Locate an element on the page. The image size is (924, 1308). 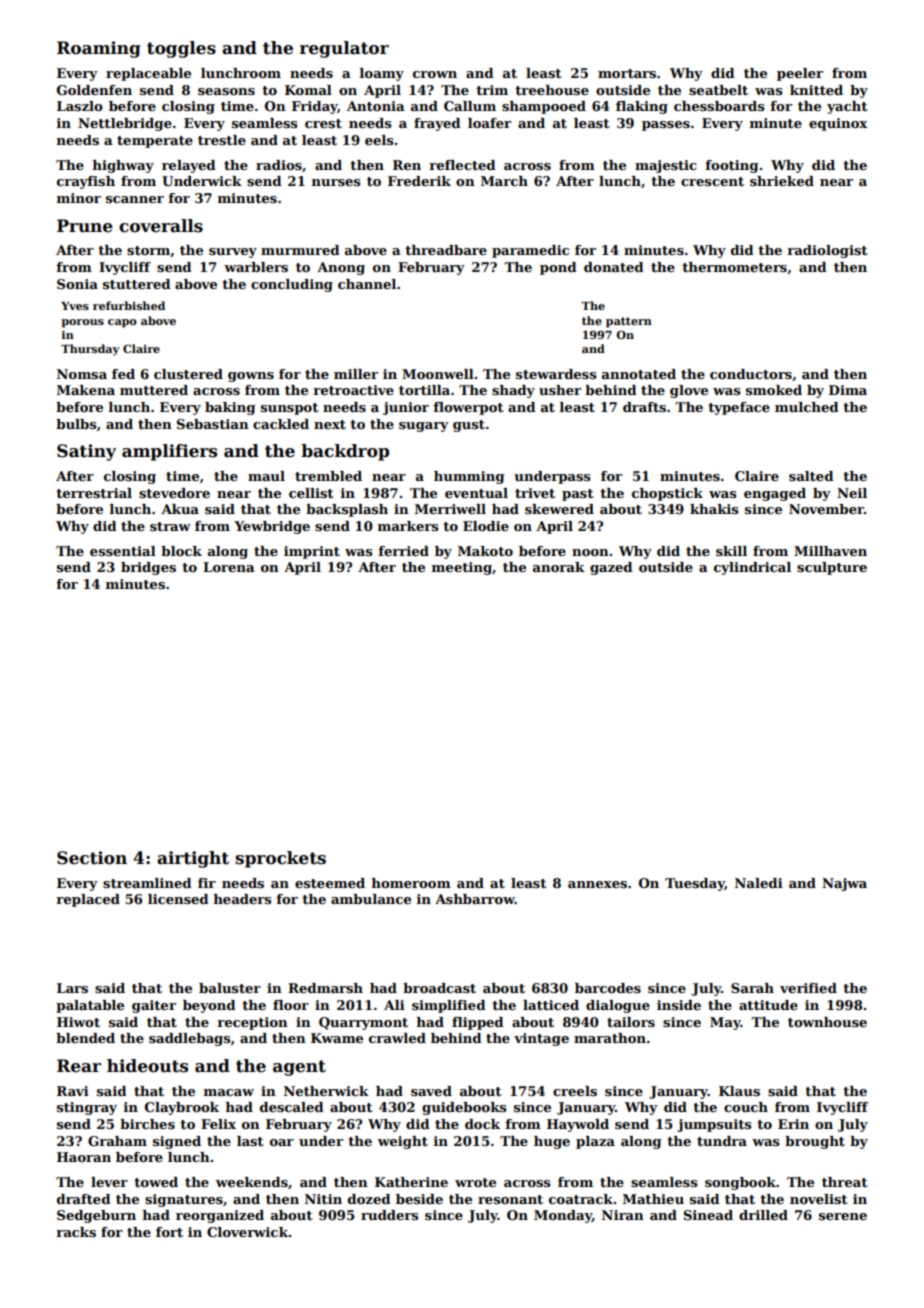
crown is located at coordinates (435, 74).
